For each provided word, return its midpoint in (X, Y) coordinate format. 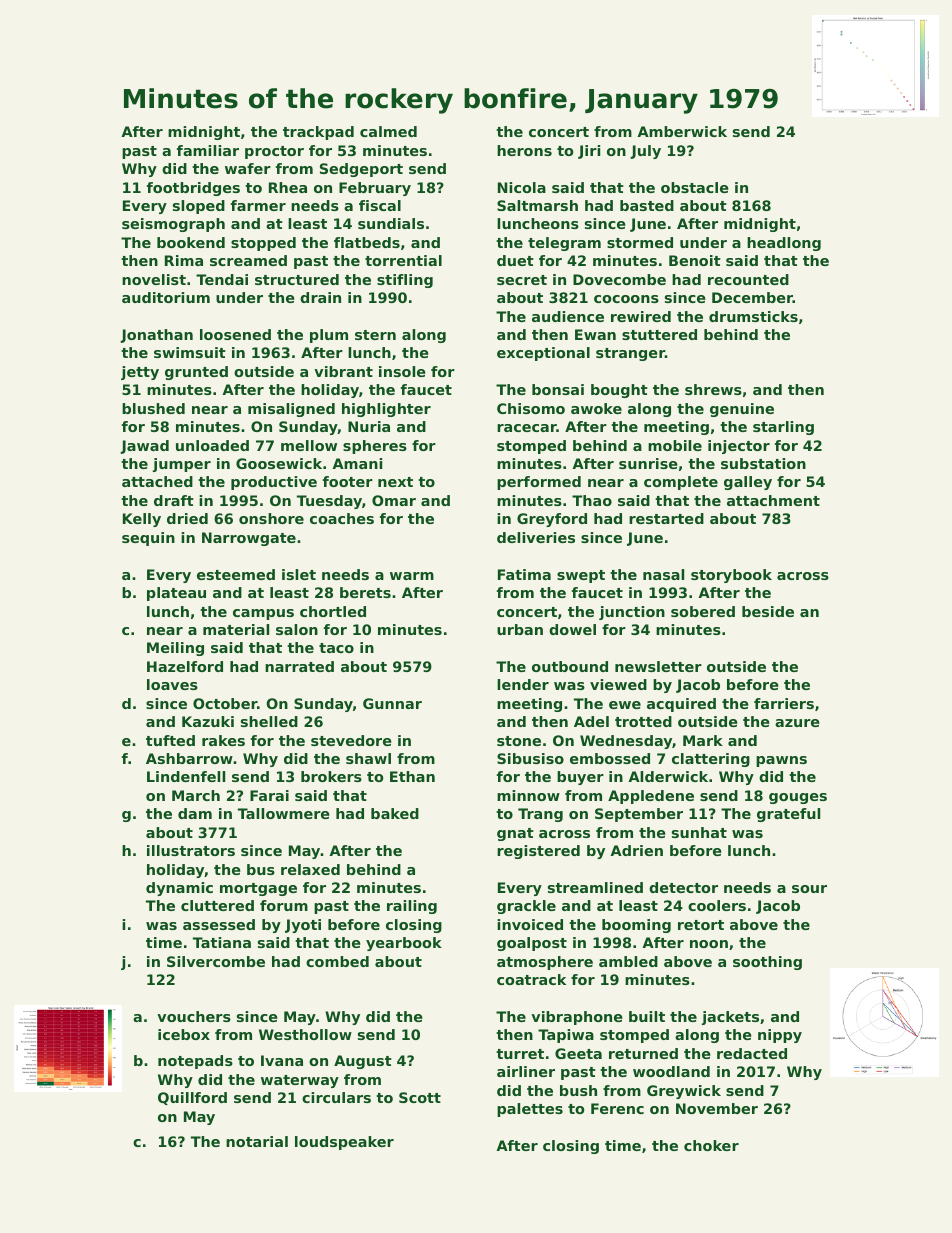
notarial (257, 1141)
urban (520, 629)
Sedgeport (361, 170)
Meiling (175, 649)
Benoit (695, 260)
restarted (666, 518)
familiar (208, 150)
